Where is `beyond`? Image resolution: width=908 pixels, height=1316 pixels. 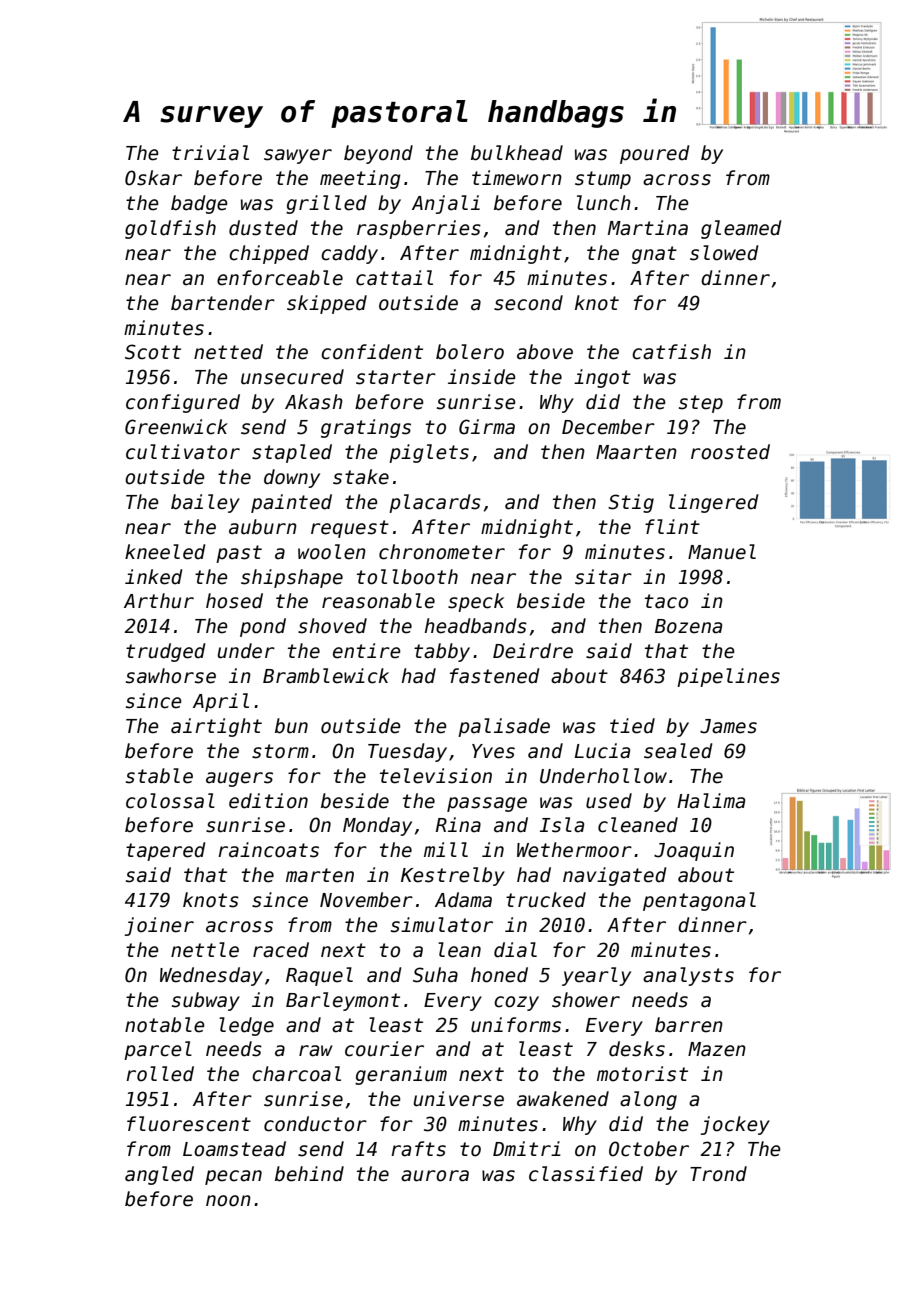
beyond is located at coordinates (378, 154).
